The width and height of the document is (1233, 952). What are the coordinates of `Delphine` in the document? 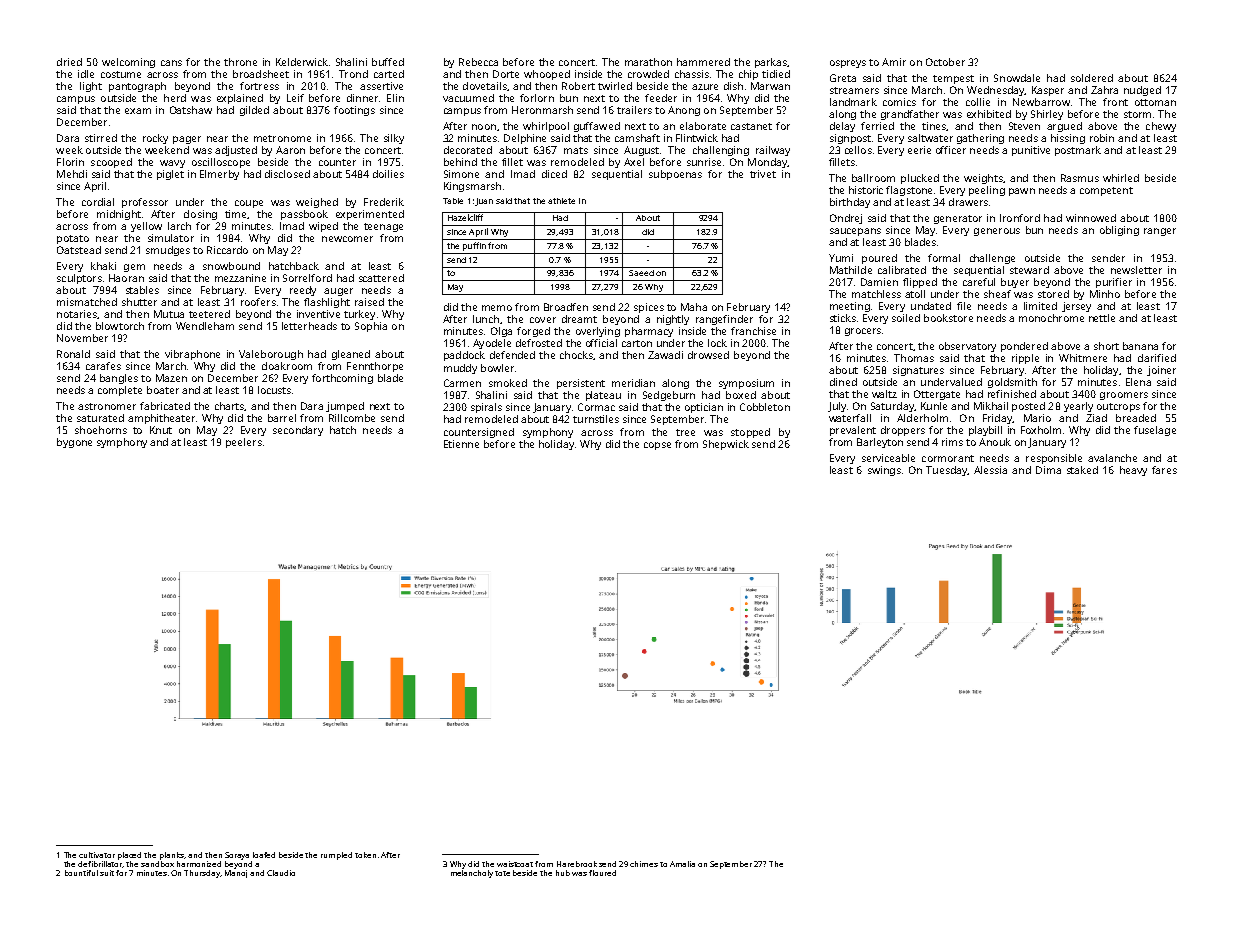 It's located at (525, 139).
